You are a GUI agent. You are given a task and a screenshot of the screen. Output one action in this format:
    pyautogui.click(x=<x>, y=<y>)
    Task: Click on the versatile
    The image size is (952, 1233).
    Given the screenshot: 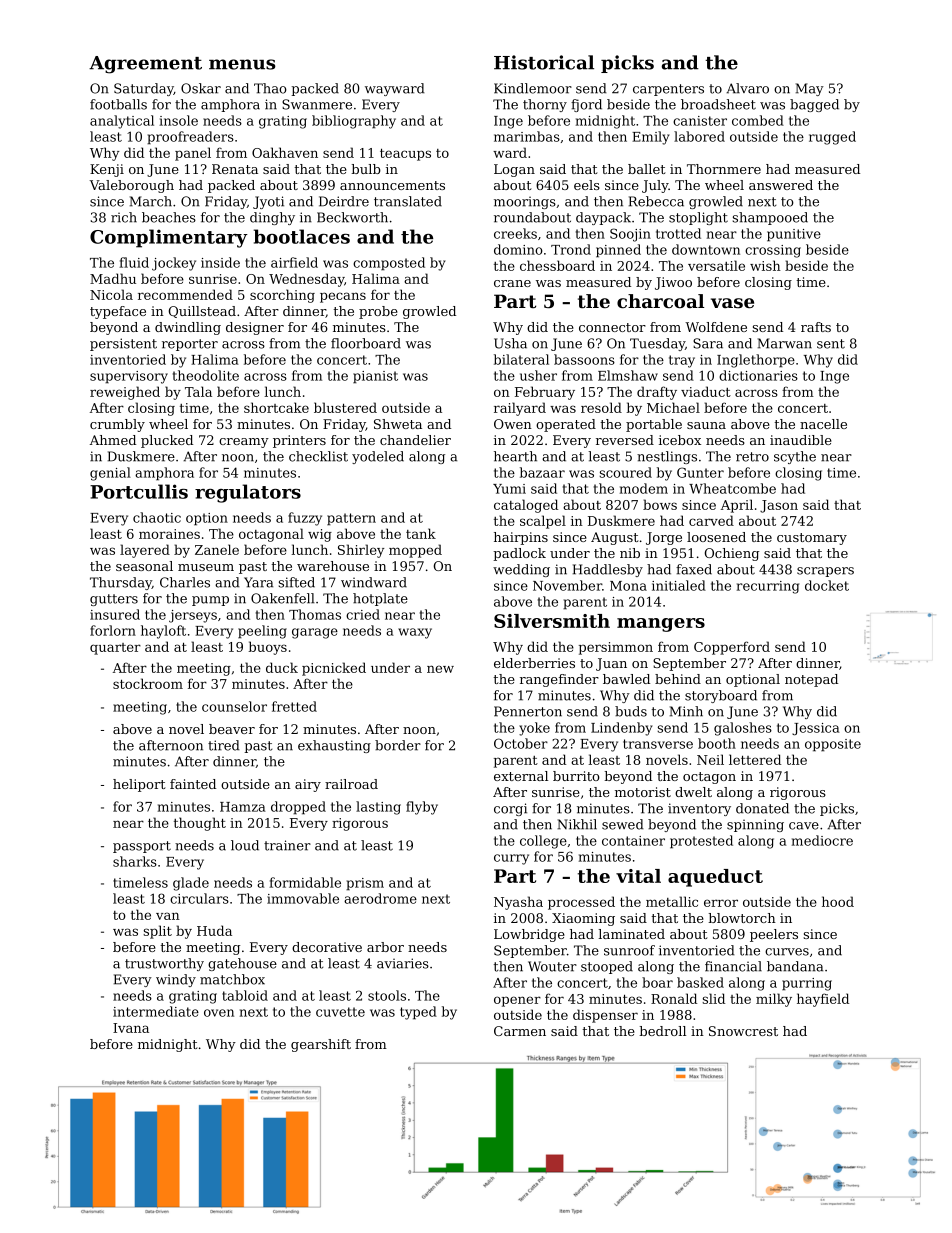 What is the action you would take?
    pyautogui.click(x=716, y=265)
